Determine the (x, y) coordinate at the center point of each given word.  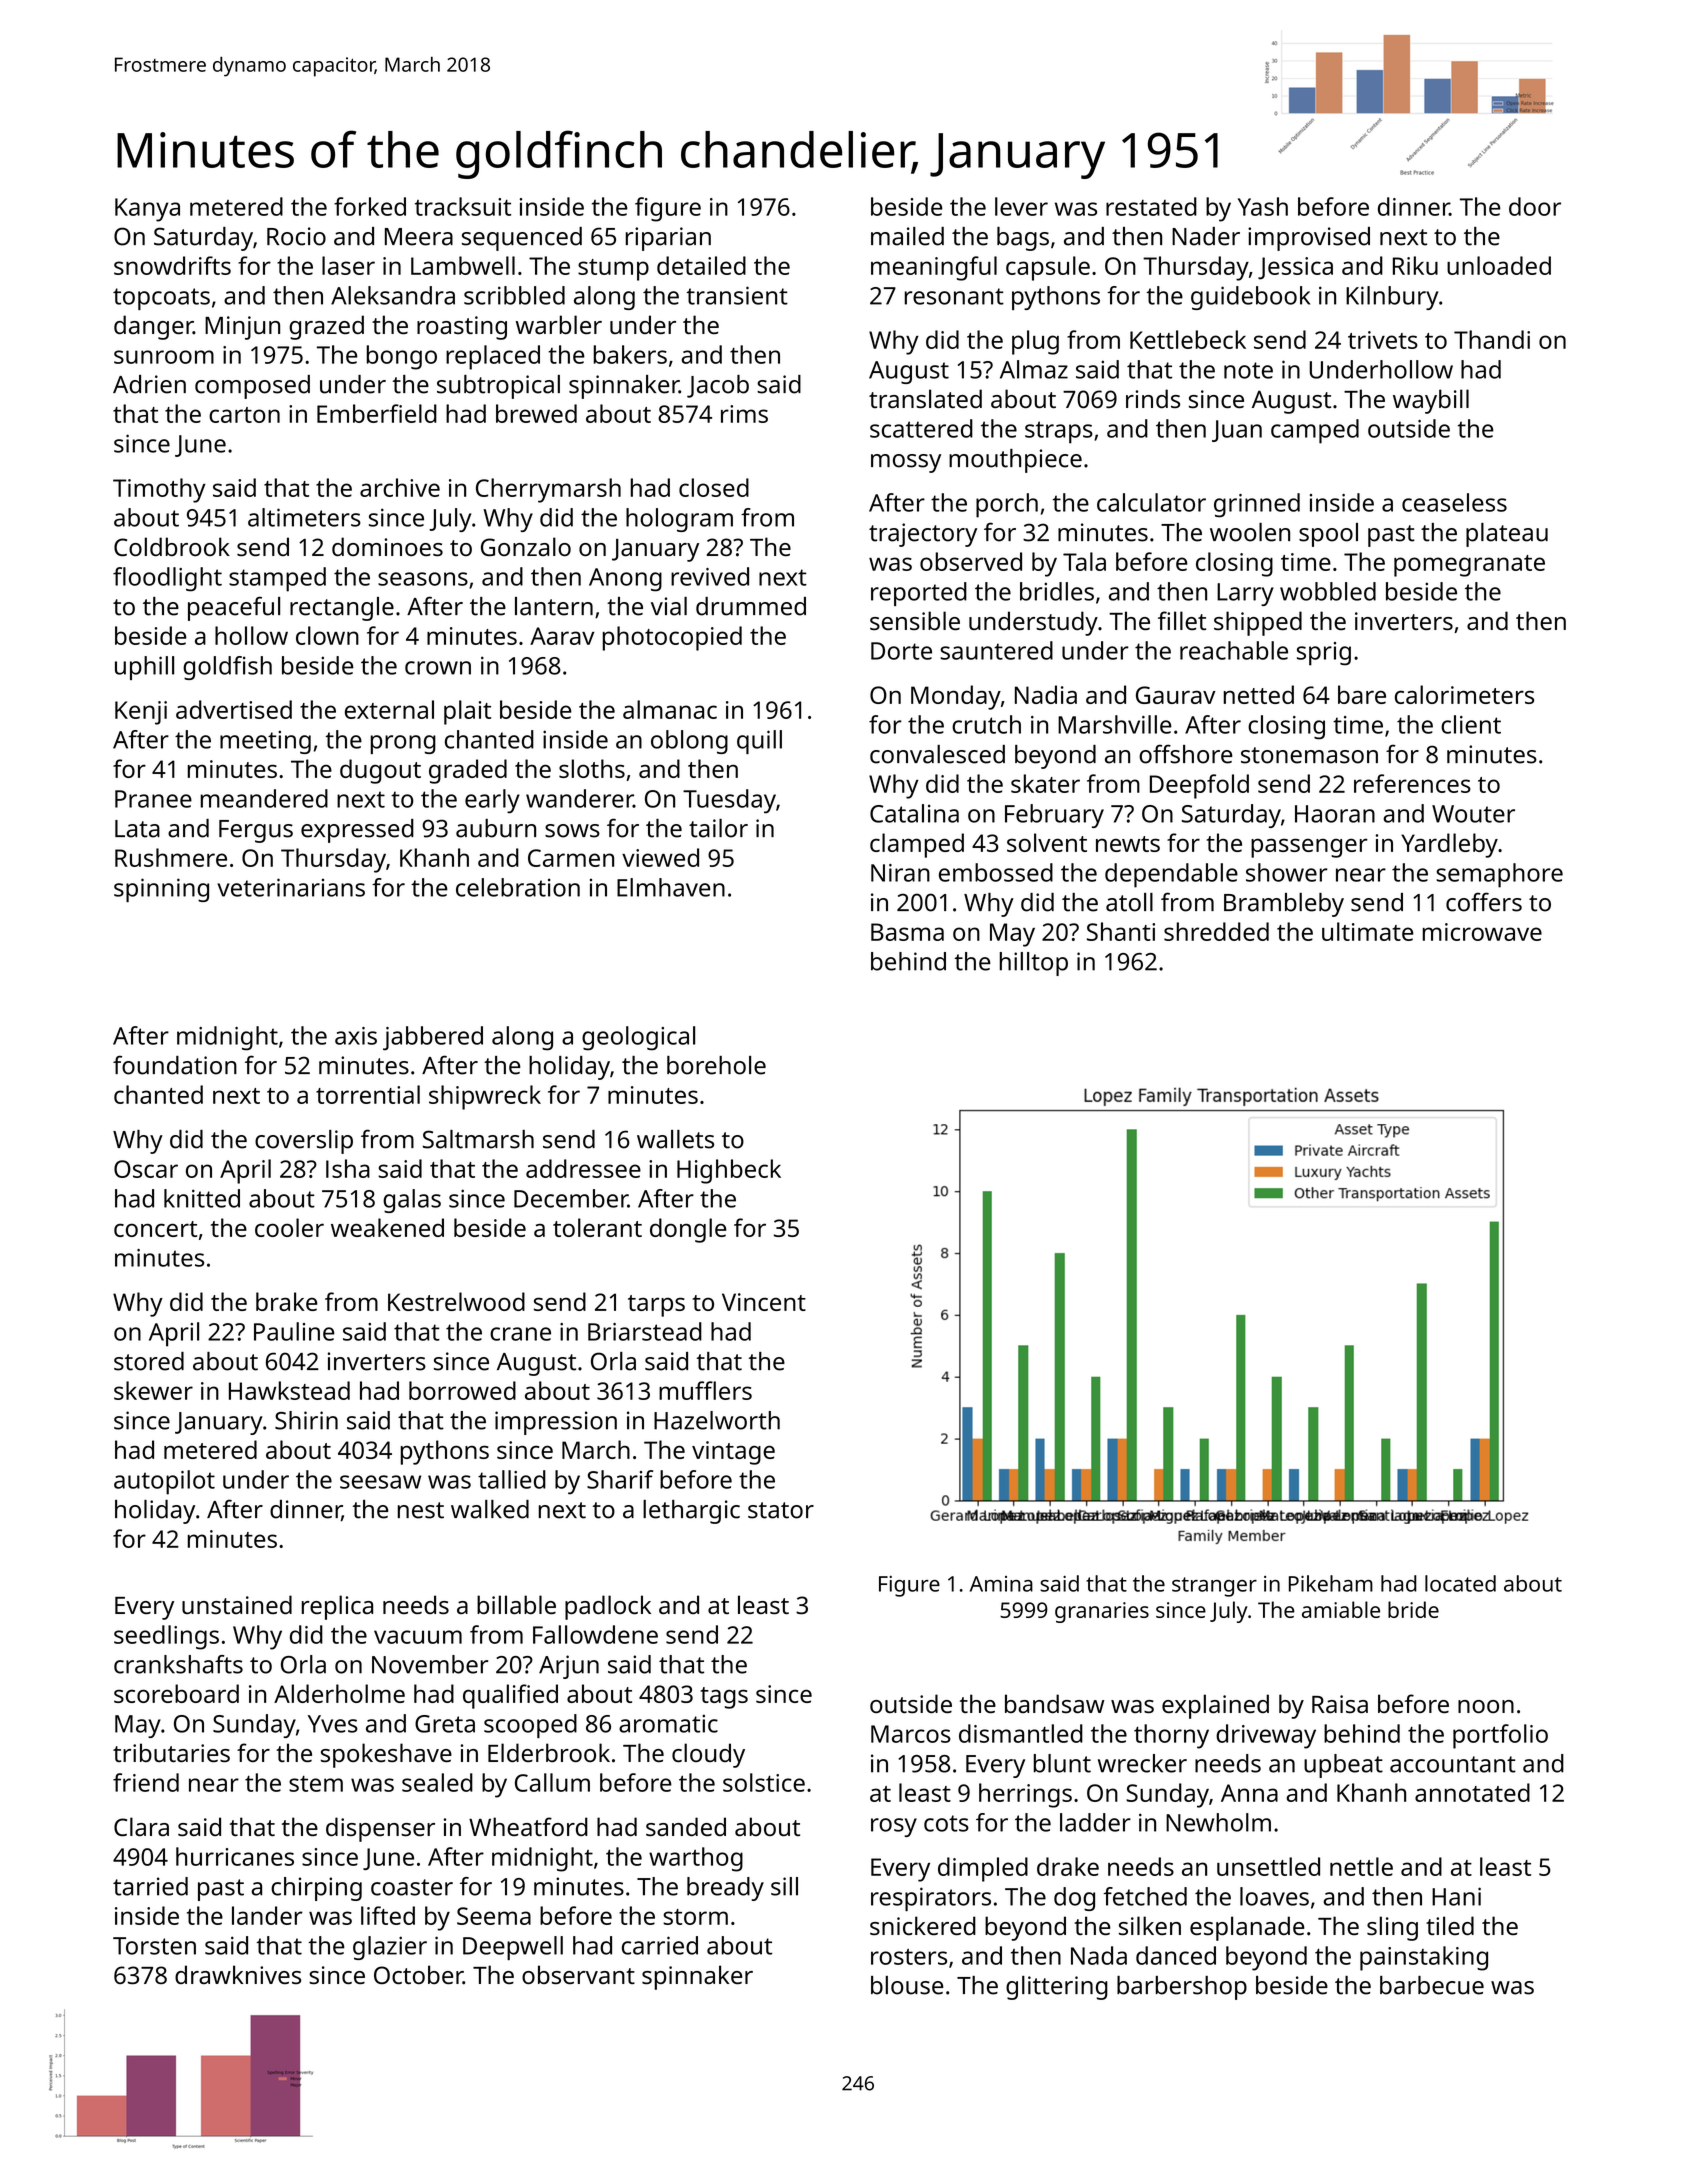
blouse (907, 1985)
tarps (656, 1306)
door (1535, 206)
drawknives (238, 1974)
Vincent (764, 1302)
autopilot (164, 1482)
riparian (668, 239)
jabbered (433, 1038)
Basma (907, 932)
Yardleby (1449, 845)
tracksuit (463, 206)
